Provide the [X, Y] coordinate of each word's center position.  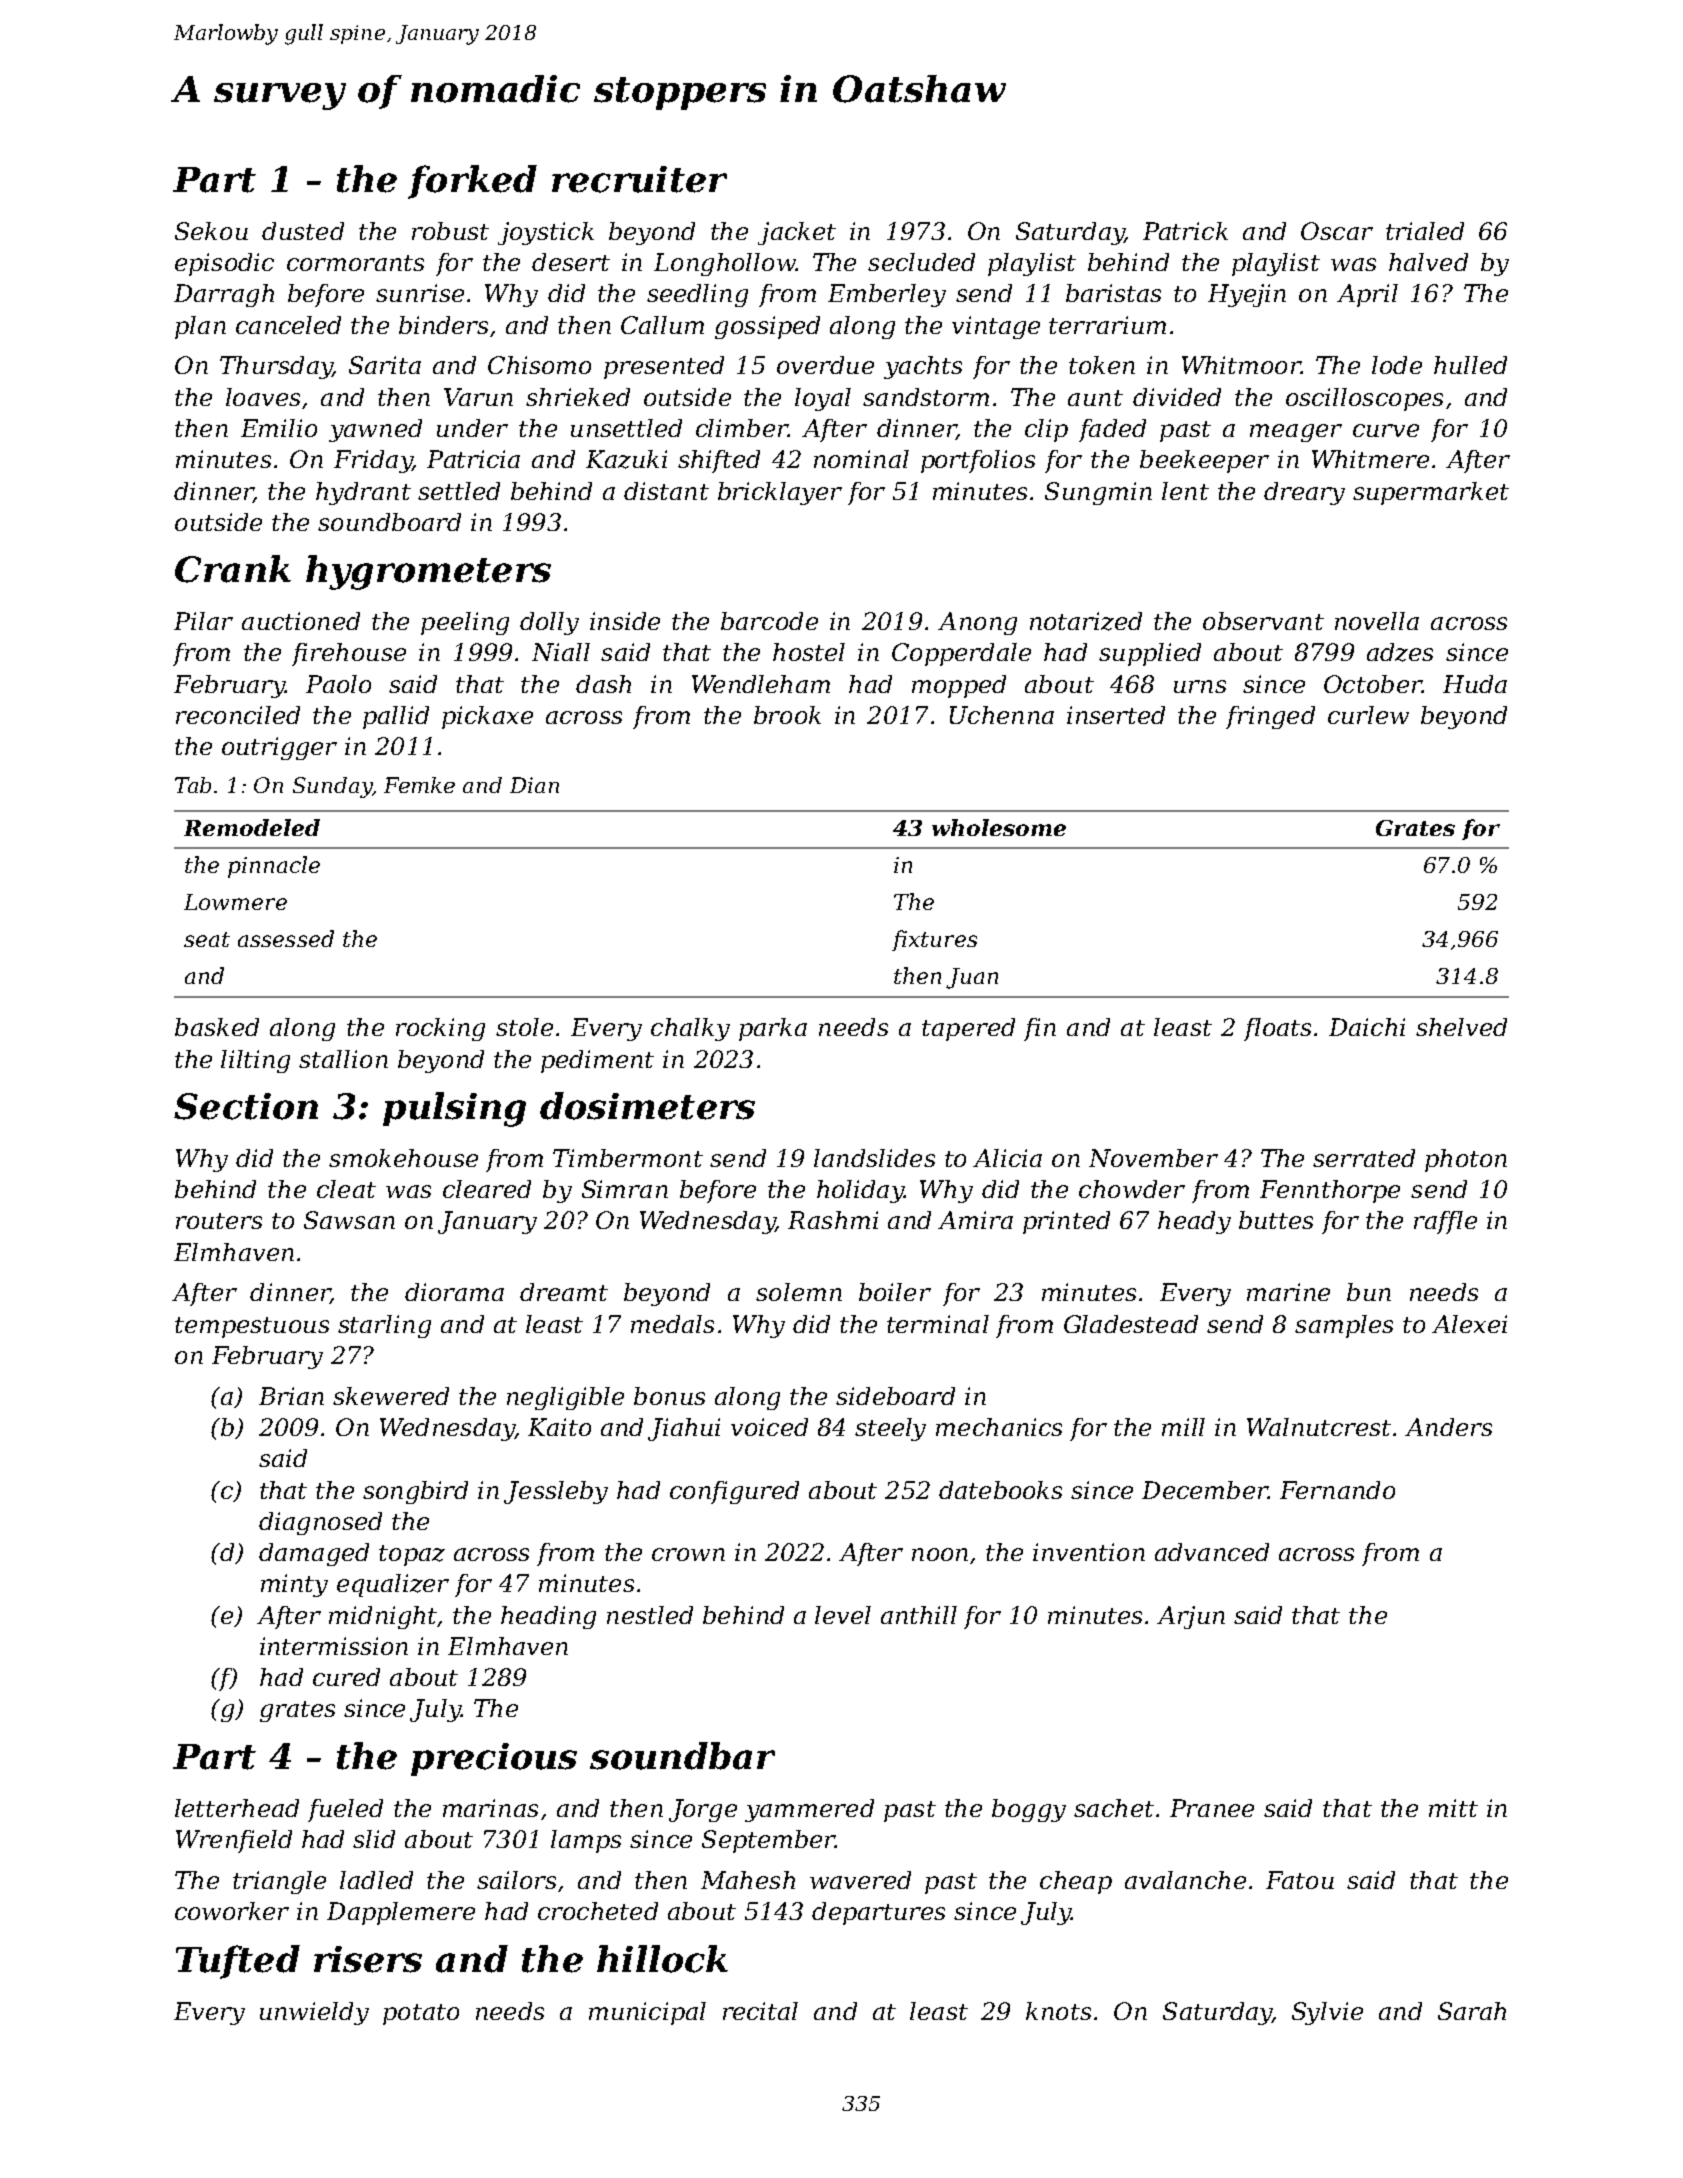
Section [246, 1106]
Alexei [1469, 1324]
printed [1066, 1222]
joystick [546, 233]
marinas [490, 1808]
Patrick [1185, 231]
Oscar [1337, 231]
